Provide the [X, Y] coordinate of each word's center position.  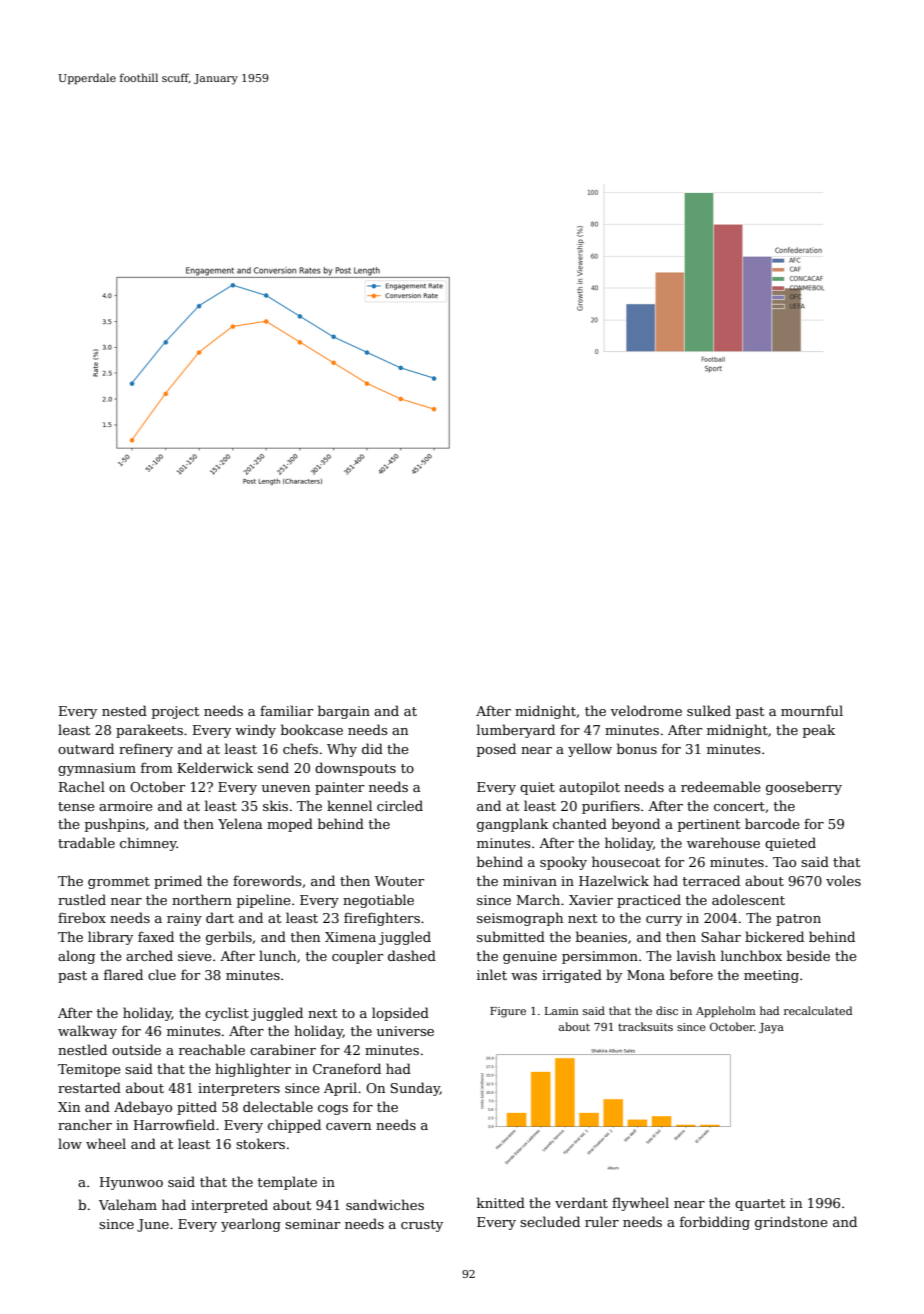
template [287, 1183]
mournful [812, 710]
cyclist [227, 1014]
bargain [344, 712]
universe [405, 1031]
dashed [412, 955]
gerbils [229, 938]
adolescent [748, 899]
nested [124, 710]
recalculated [818, 1010]
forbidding [715, 1223]
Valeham [128, 1204]
